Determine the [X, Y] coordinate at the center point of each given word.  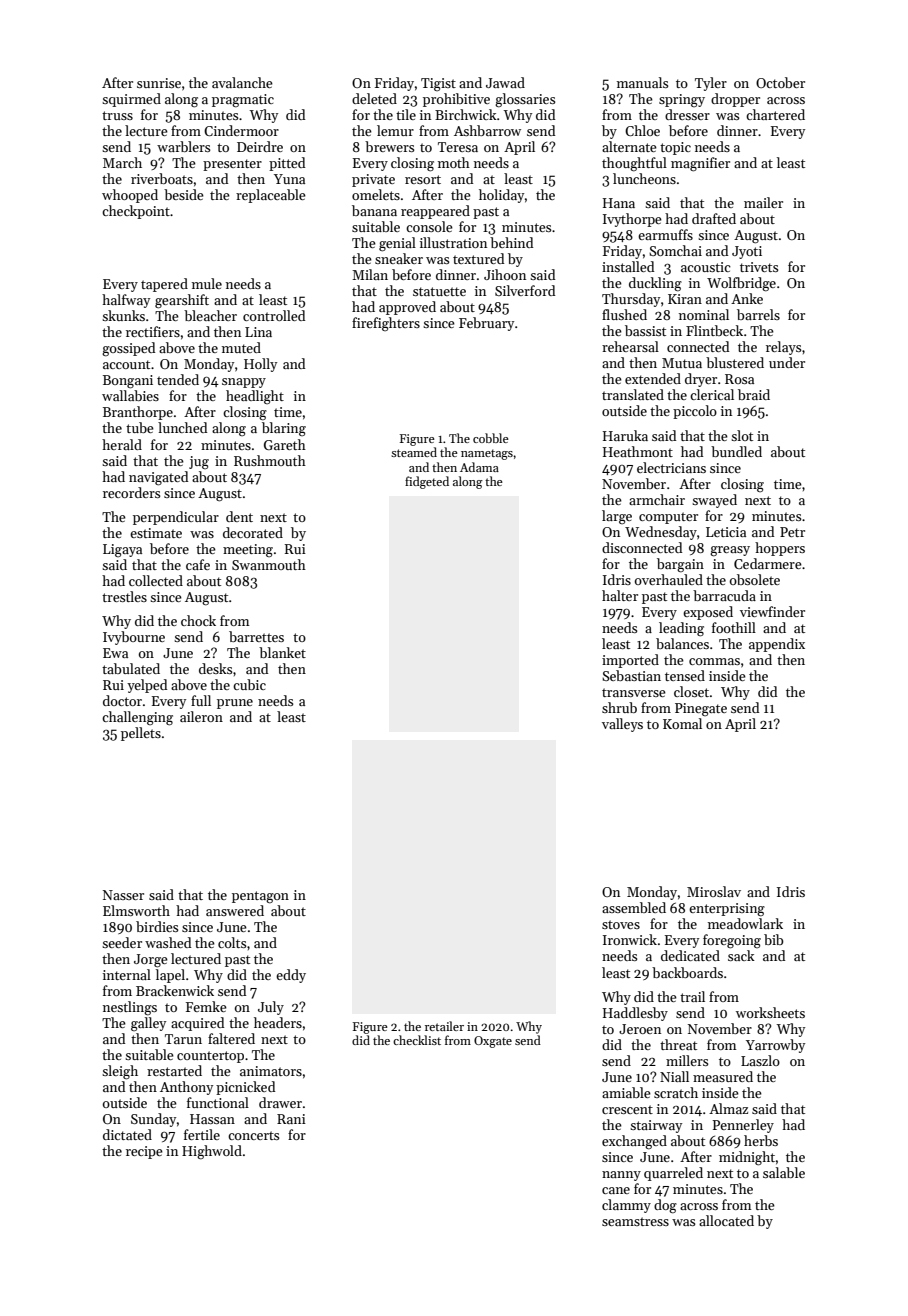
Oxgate [493, 1042]
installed [628, 266]
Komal [682, 723]
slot [742, 435]
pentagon [260, 897]
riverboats [162, 178]
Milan [370, 274]
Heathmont [638, 451]
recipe [144, 1152]
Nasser [123, 895]
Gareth [285, 444]
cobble [491, 438]
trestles [124, 596]
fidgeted [427, 482]
